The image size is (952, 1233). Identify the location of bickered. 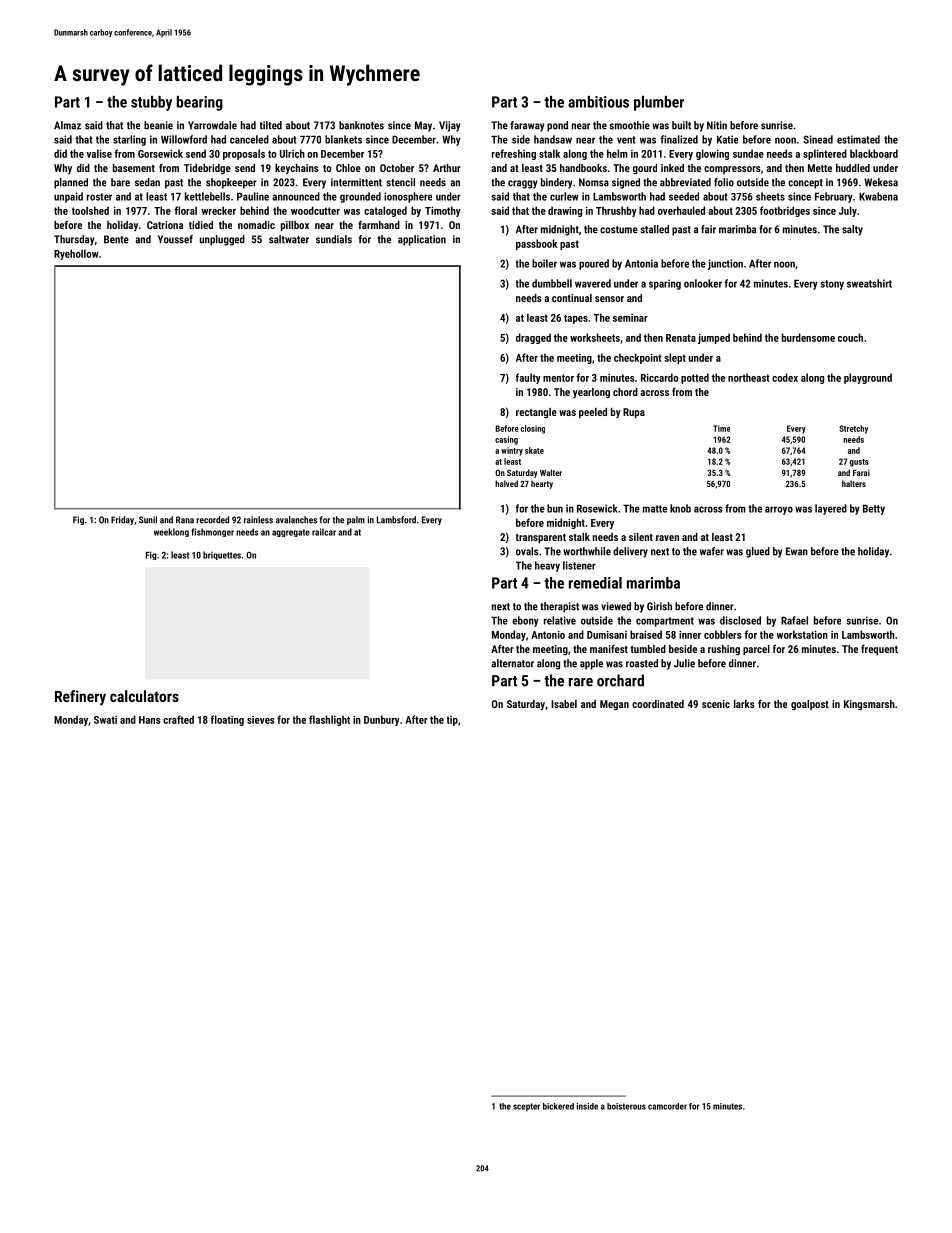
(558, 1106).
